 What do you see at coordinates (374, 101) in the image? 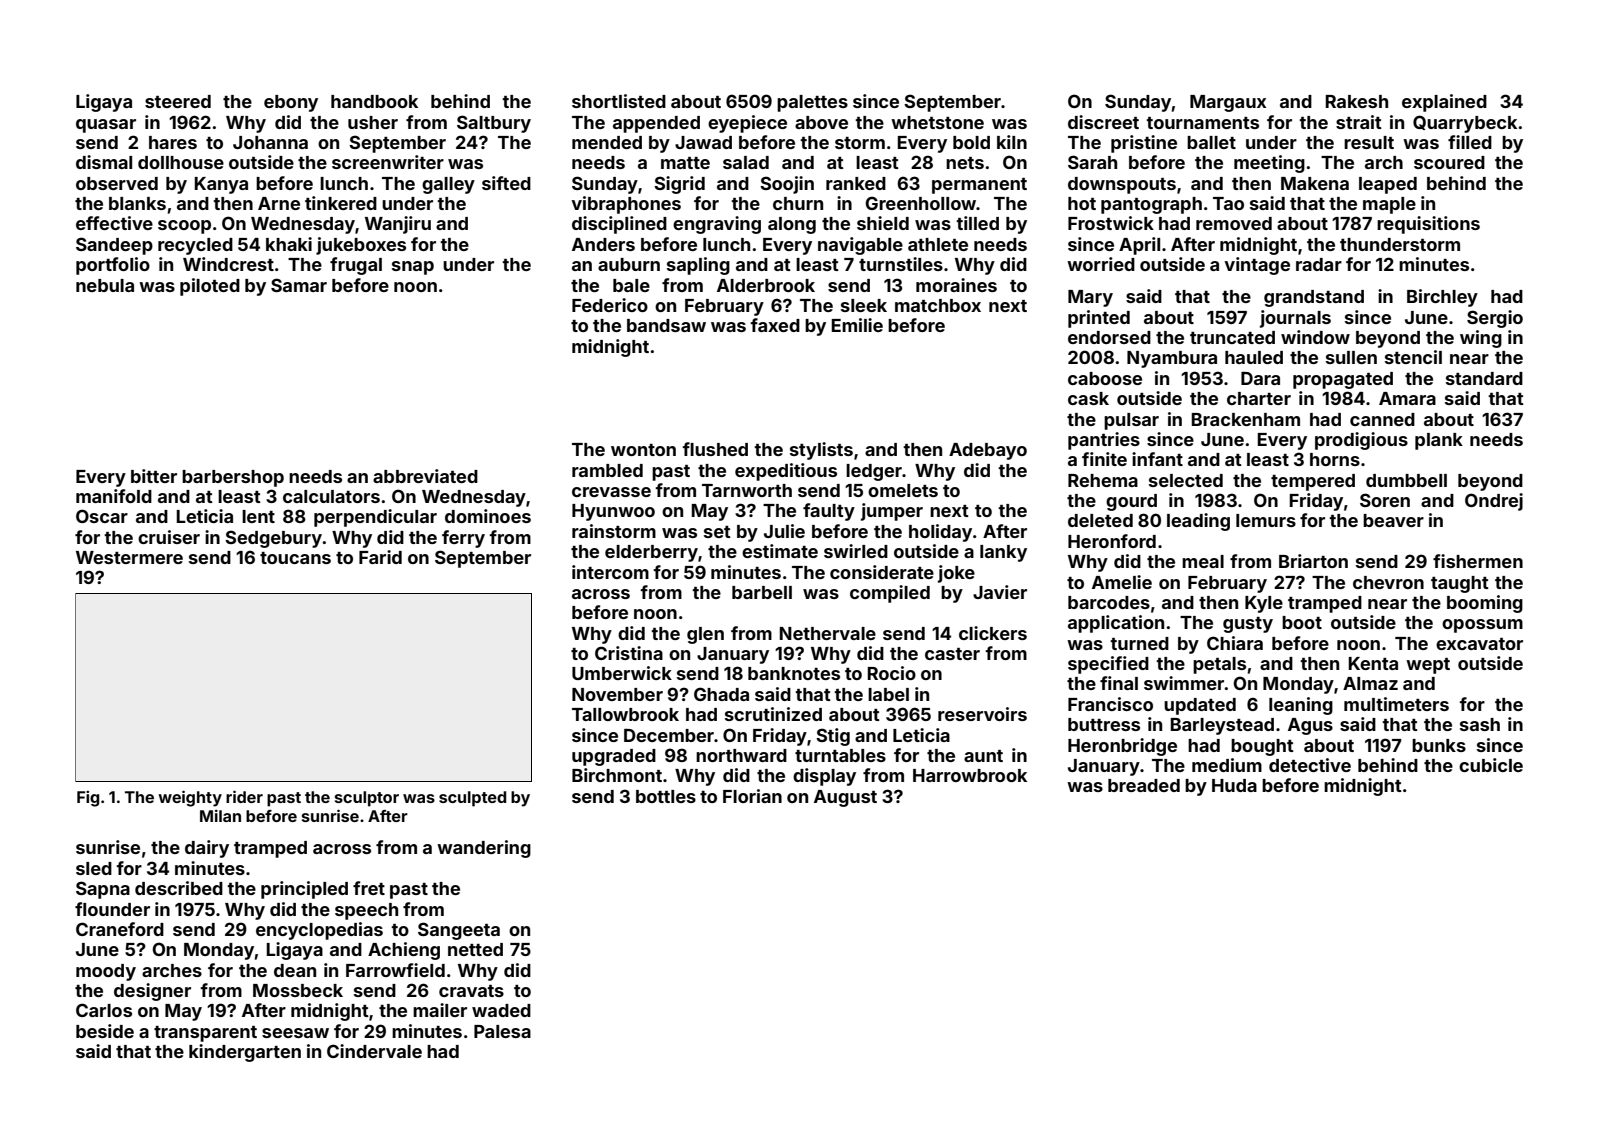
I see `handbook` at bounding box center [374, 101].
